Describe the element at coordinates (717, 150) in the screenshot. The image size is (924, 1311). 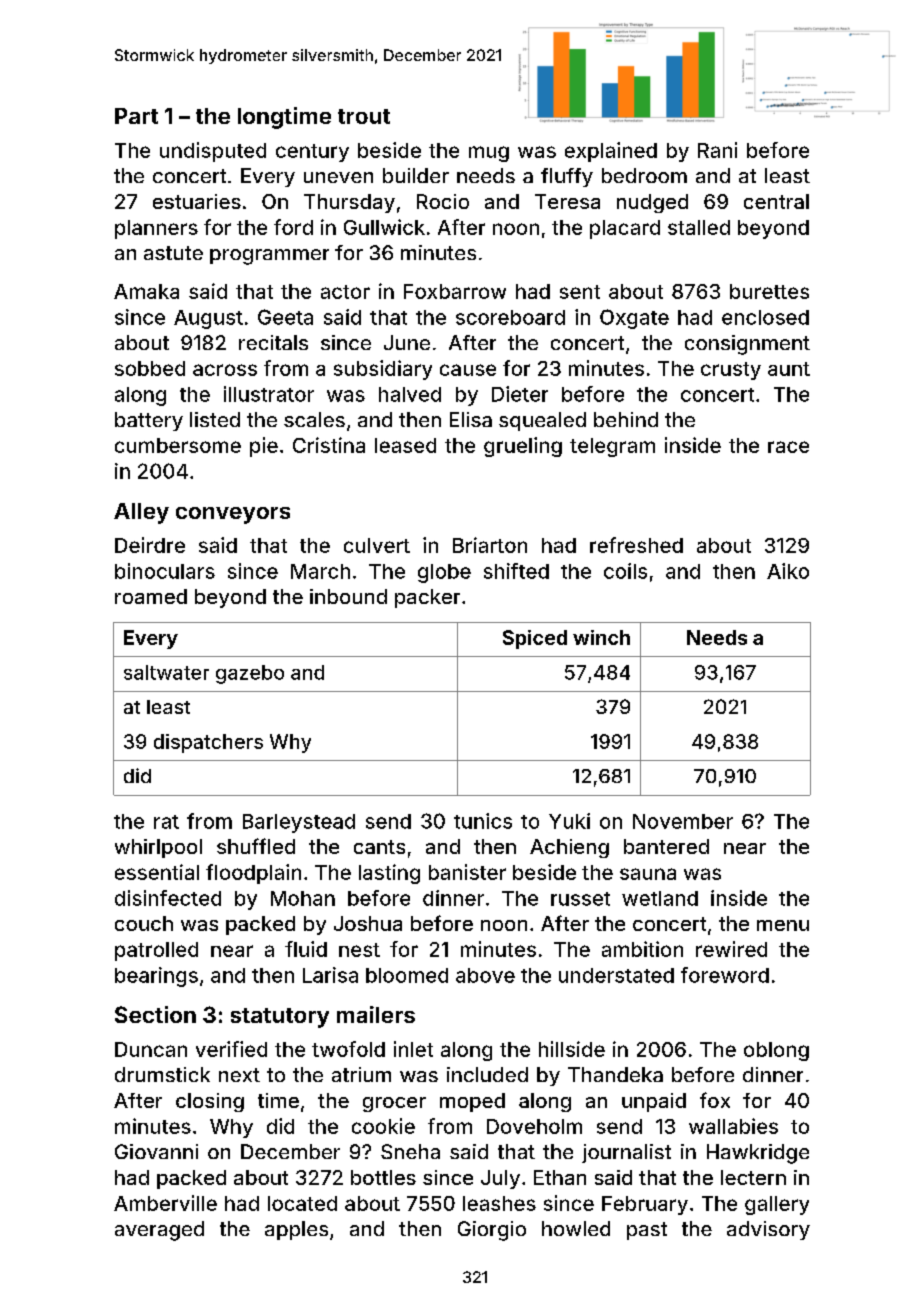
I see `Rani` at that location.
